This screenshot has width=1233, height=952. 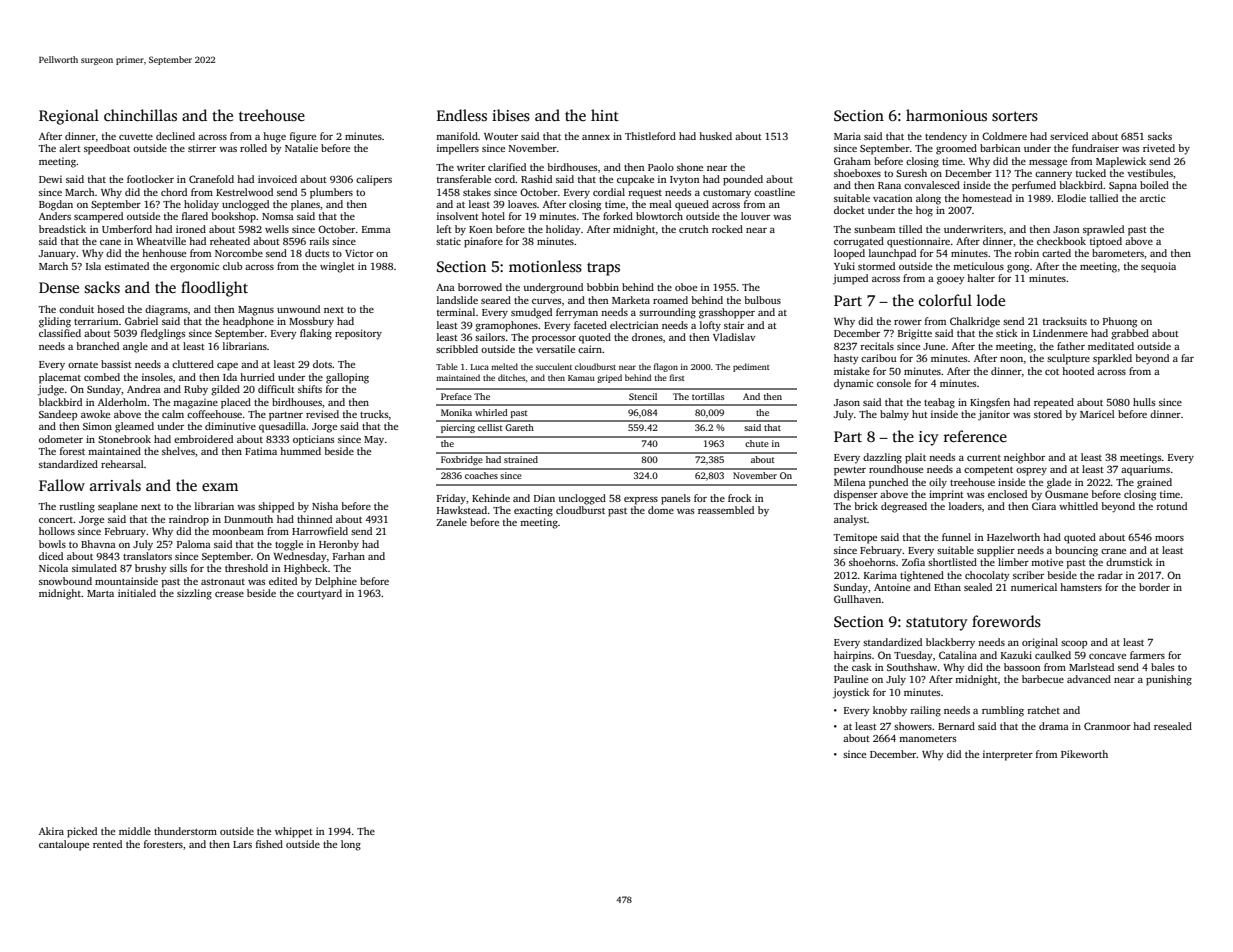 I want to click on border, so click(x=1154, y=587).
